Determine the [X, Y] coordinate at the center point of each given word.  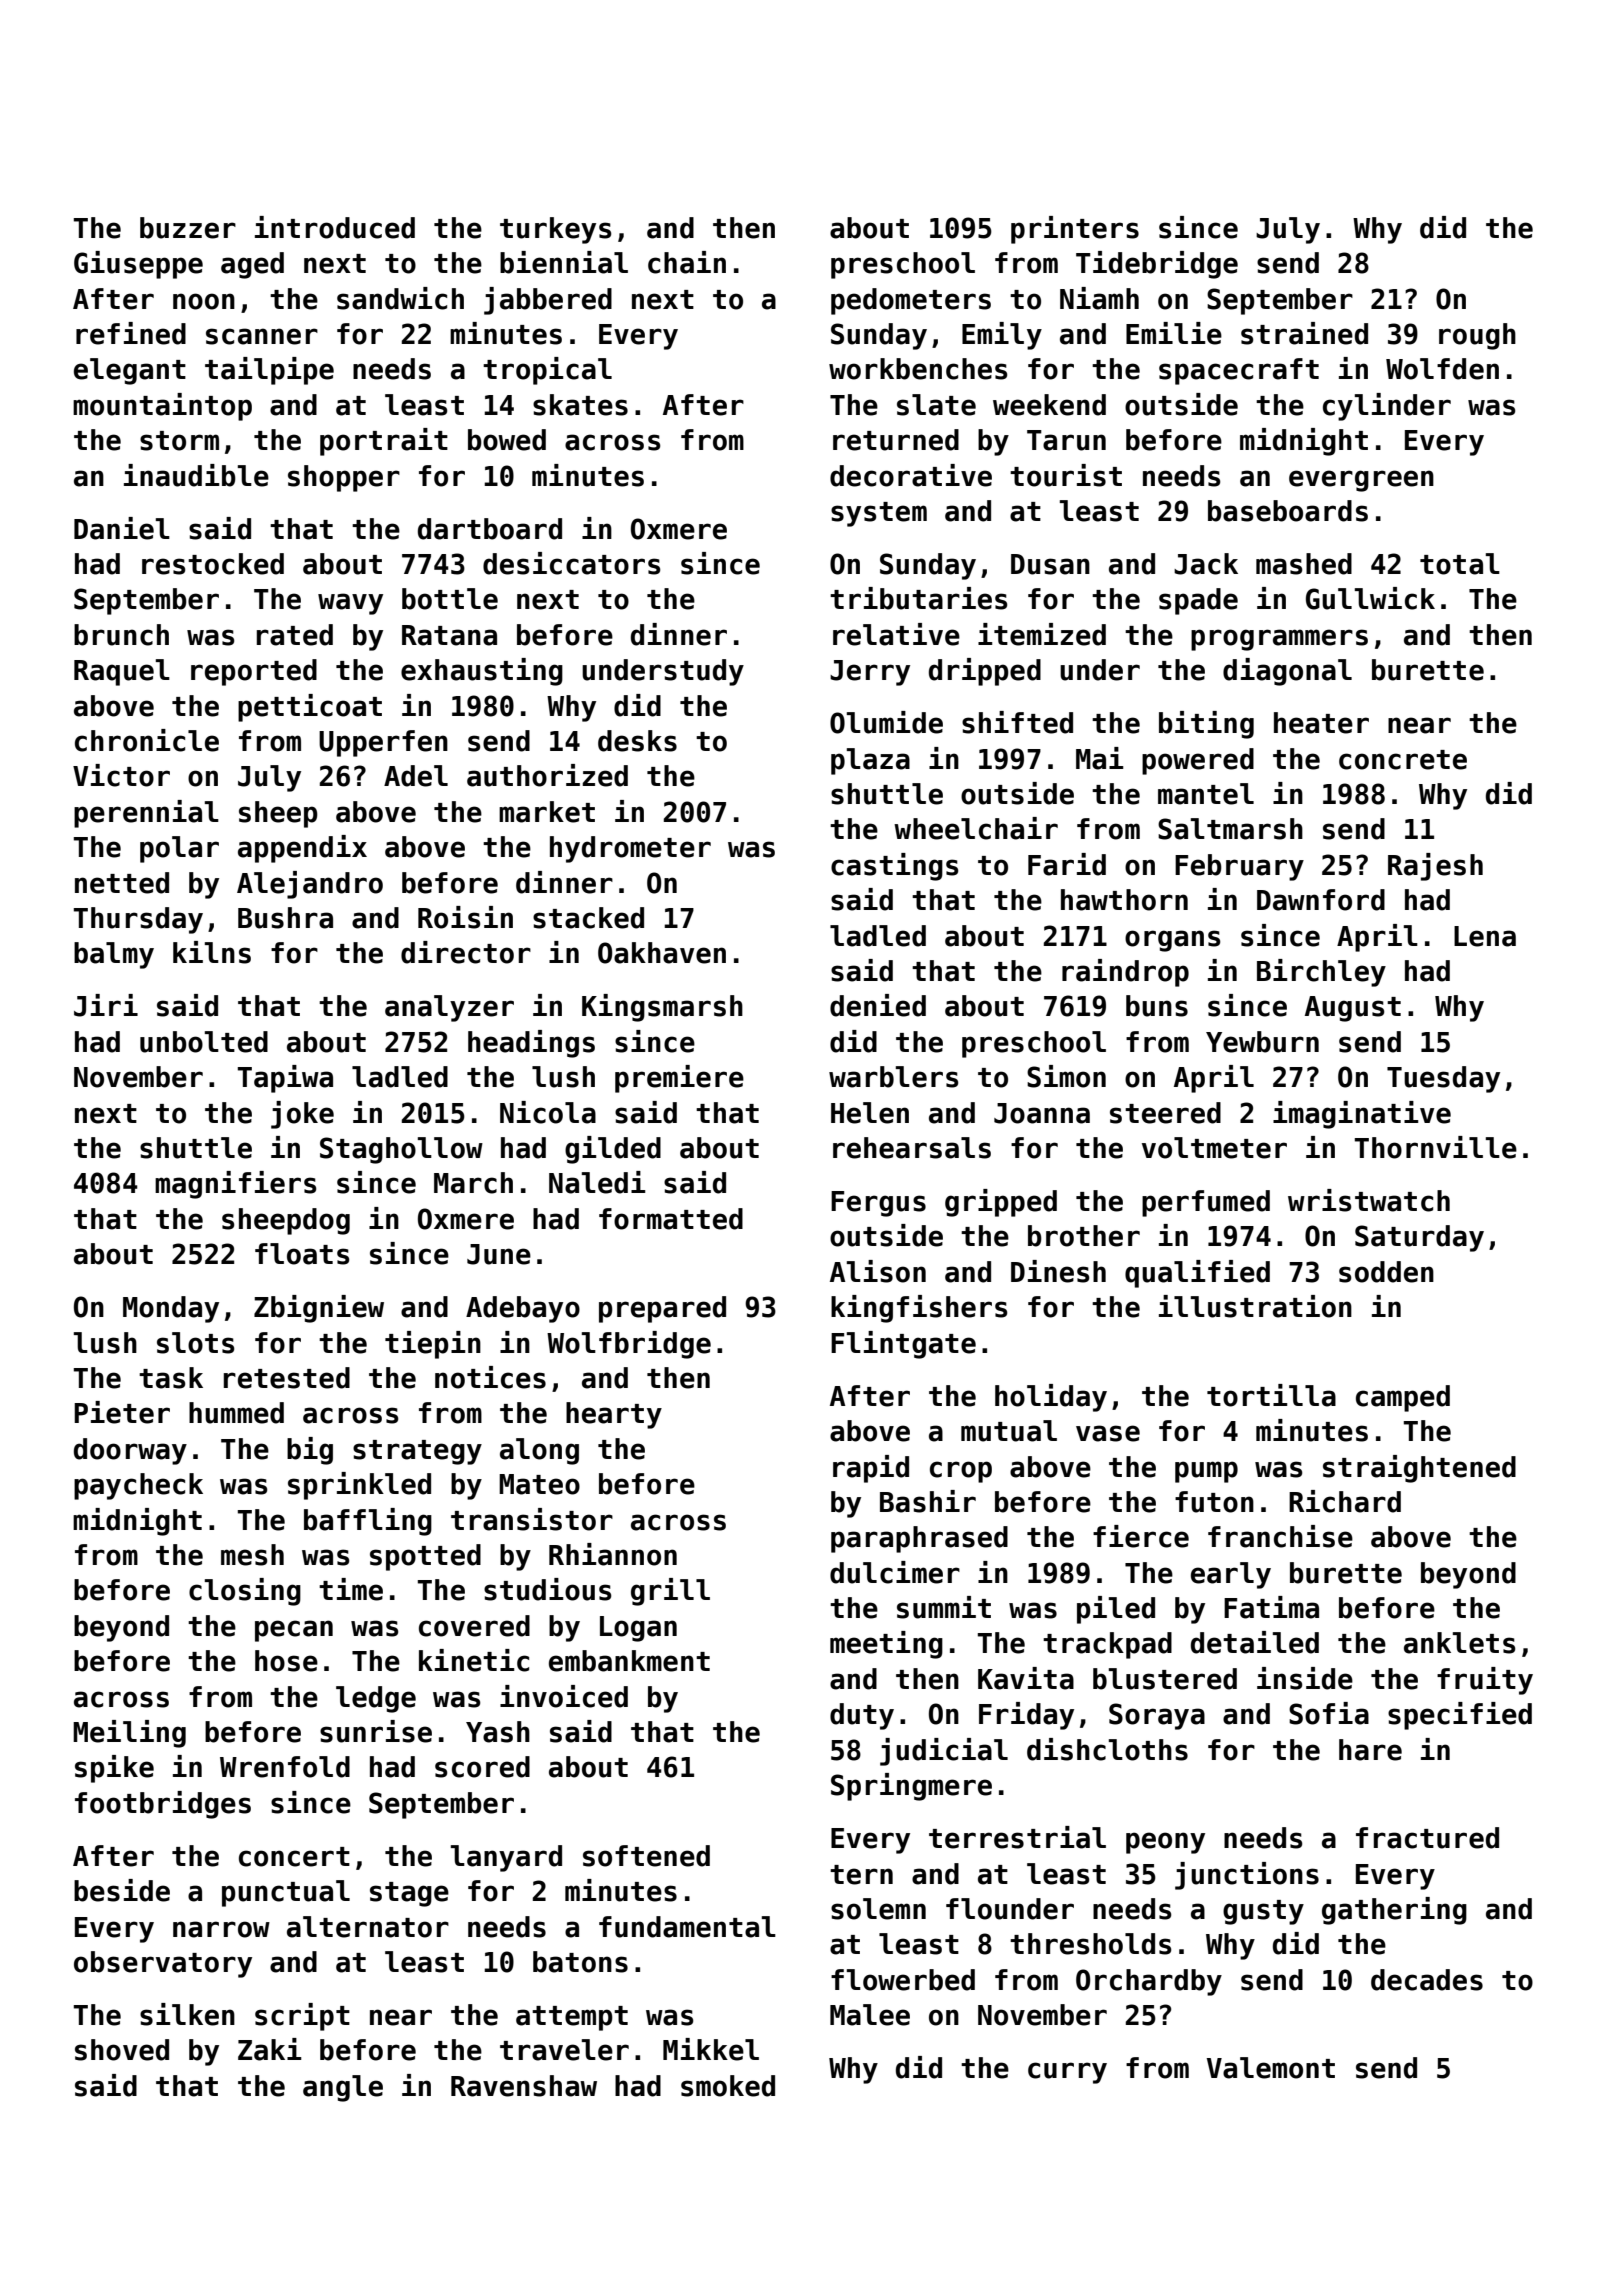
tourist [1066, 475]
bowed [507, 440]
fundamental [687, 1927]
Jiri [106, 1005]
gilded [613, 1150]
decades [1427, 1980]
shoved [122, 2050]
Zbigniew [319, 1309]
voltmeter [1214, 1148]
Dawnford [1321, 900]
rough [1477, 336]
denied [878, 1005]
